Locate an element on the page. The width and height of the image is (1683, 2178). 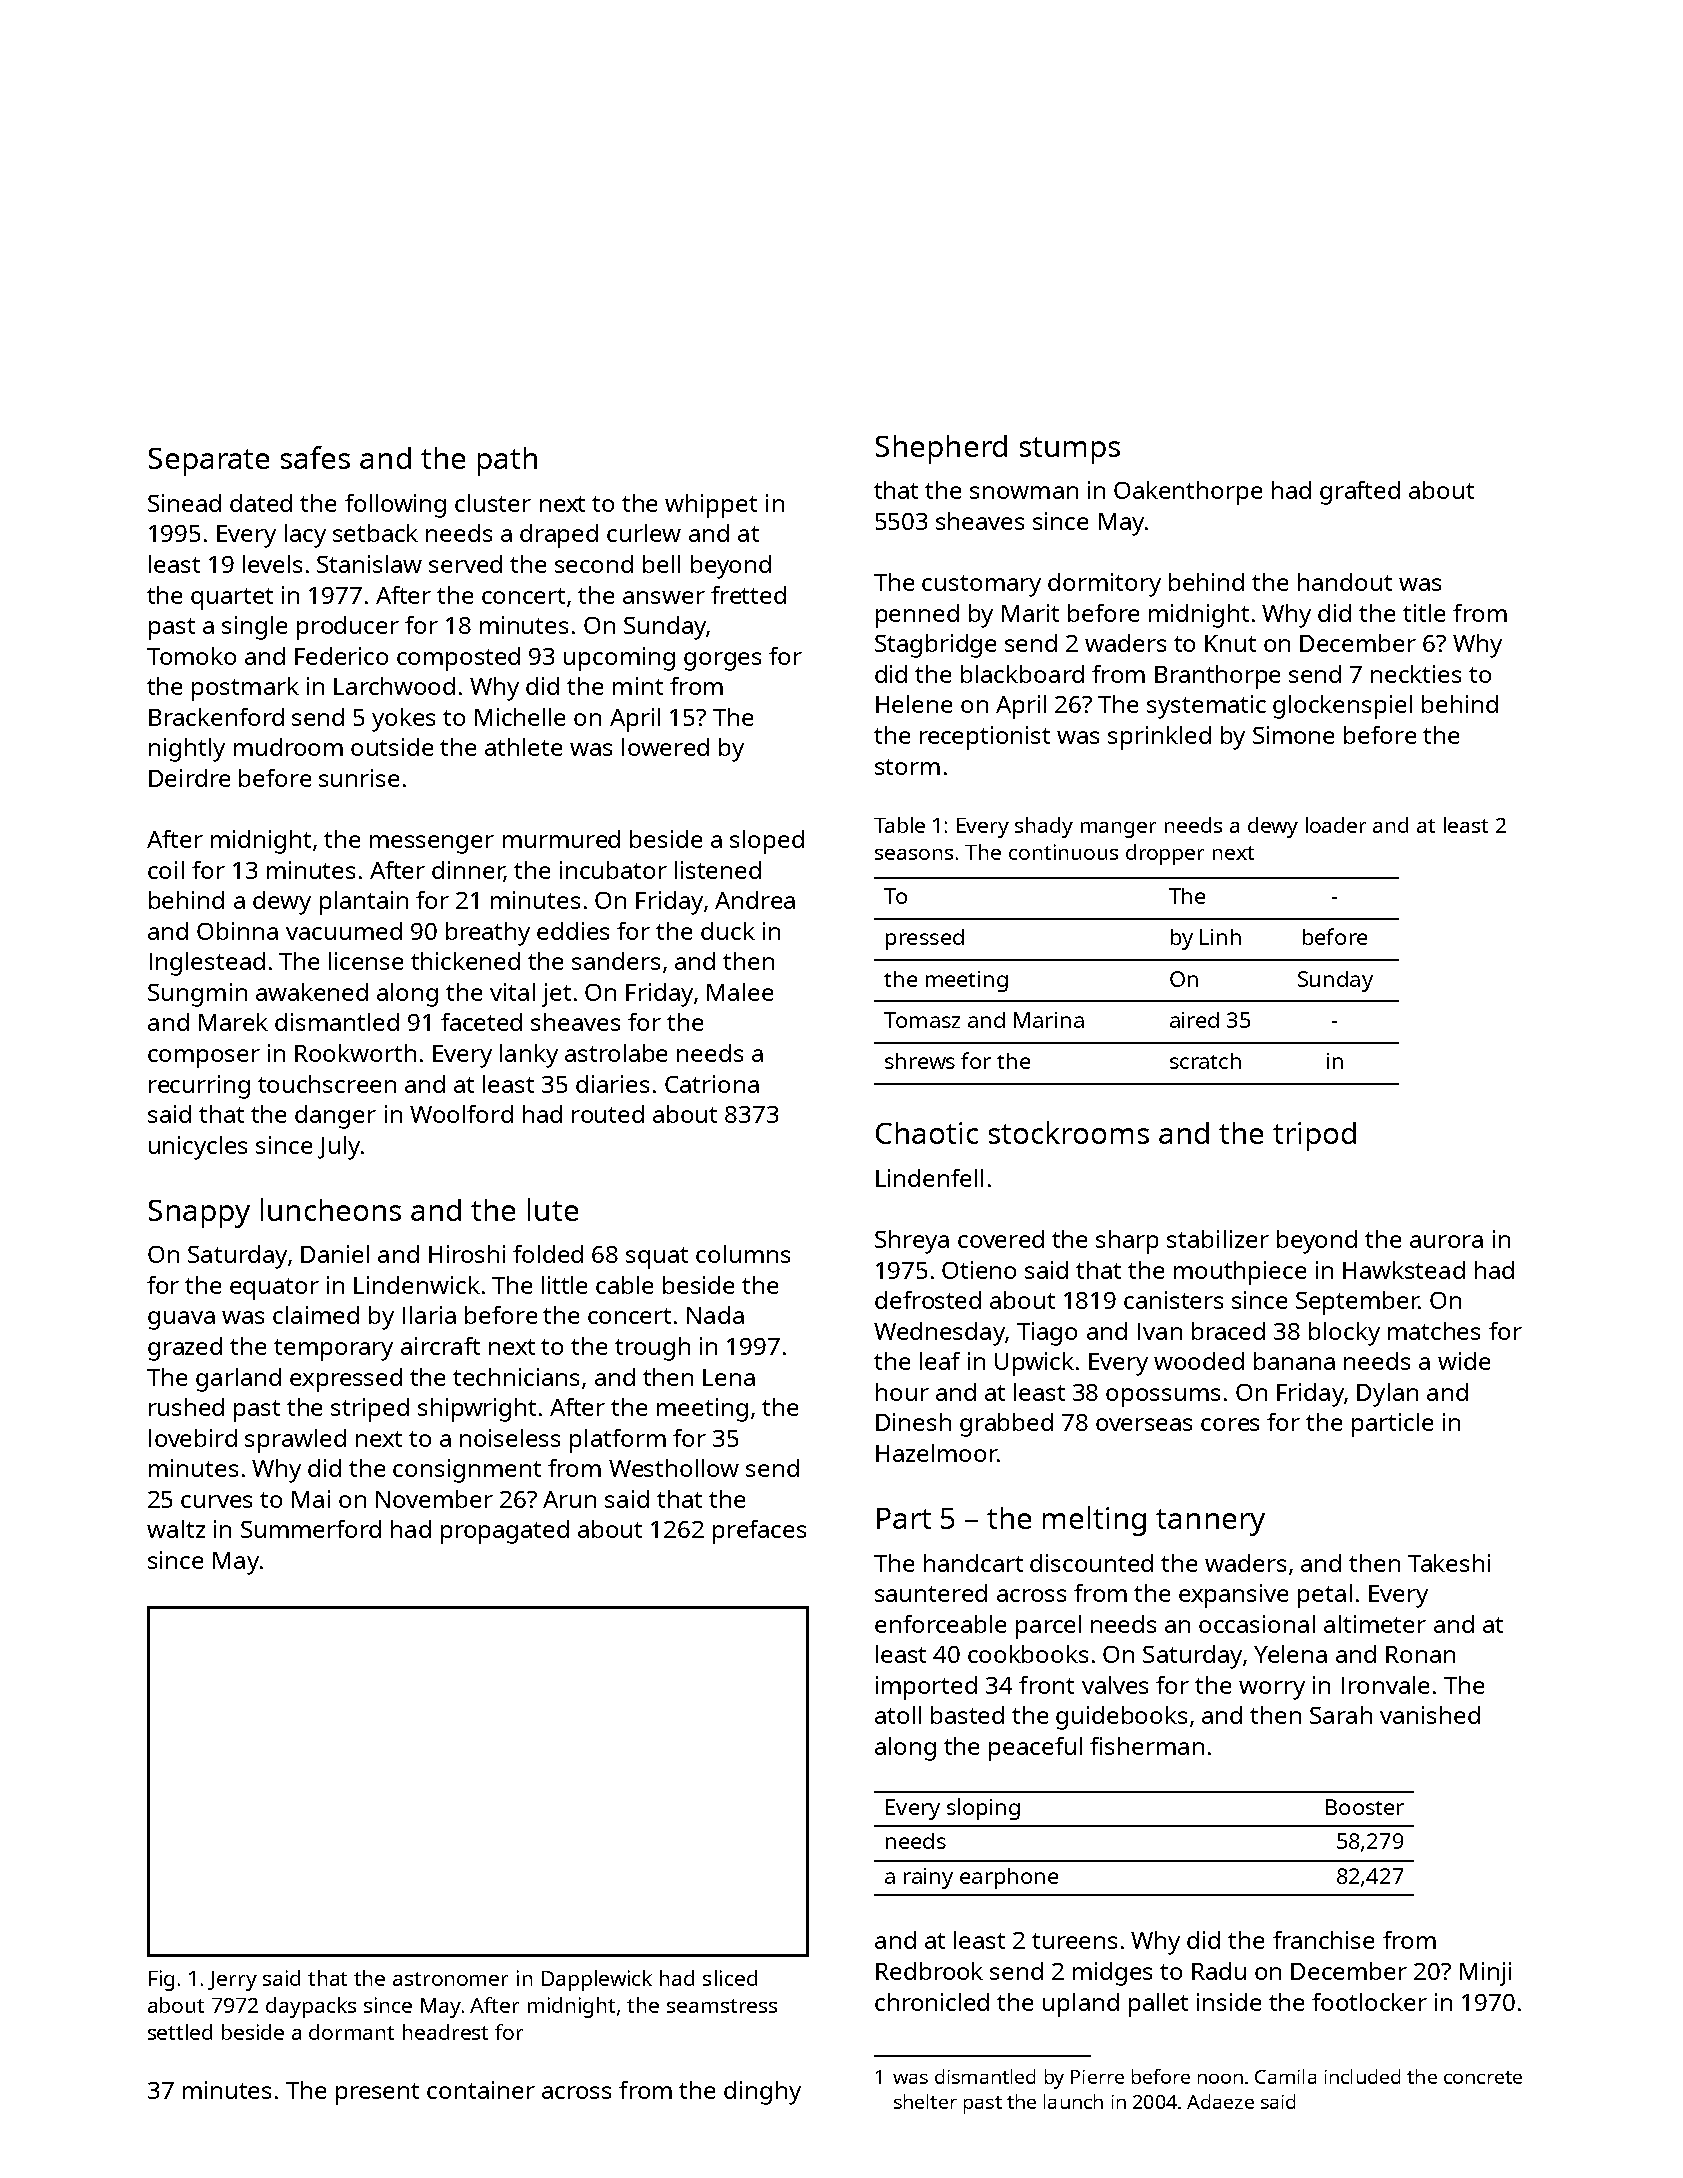
astronomer is located at coordinates (450, 1979).
